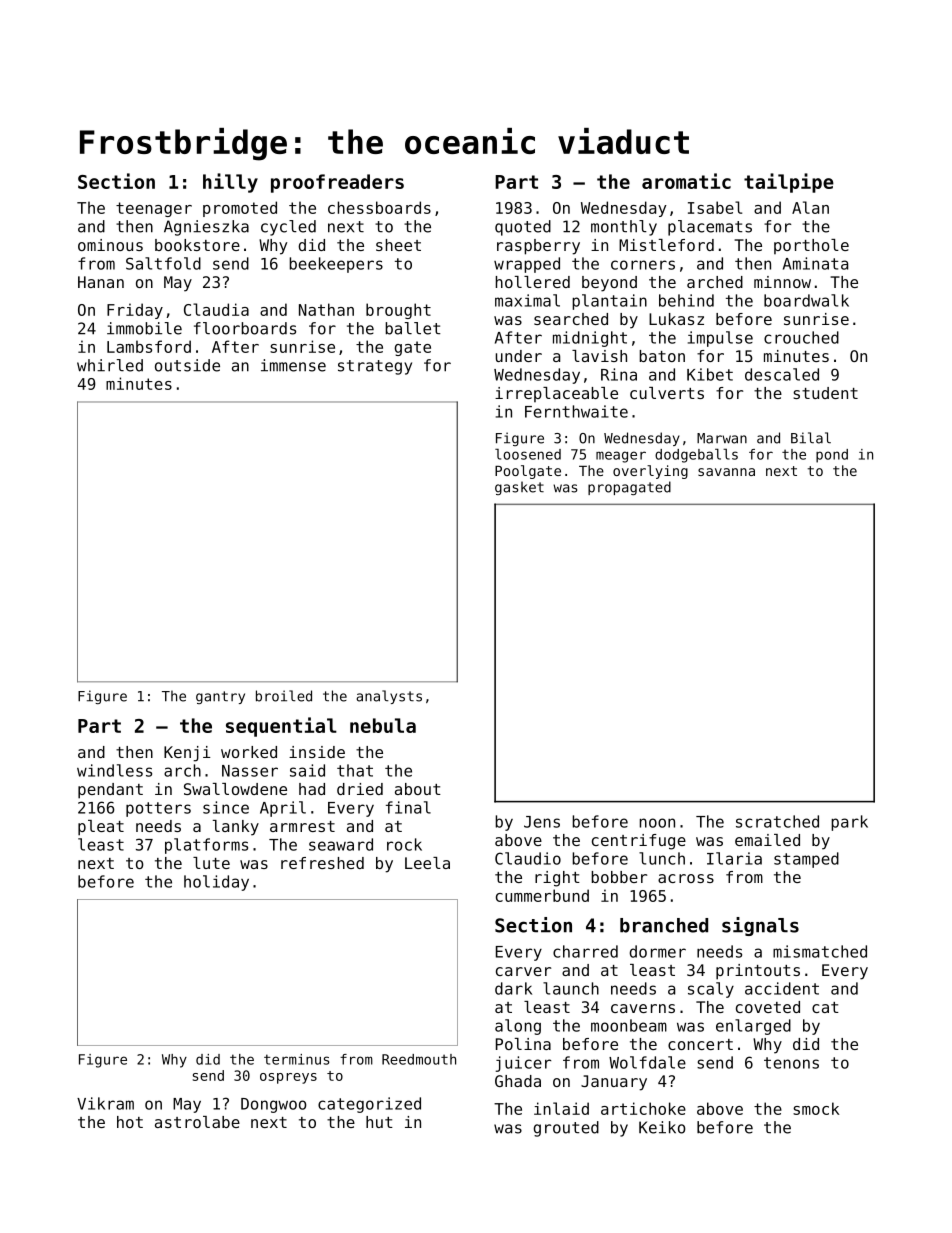 The image size is (952, 1233). Describe the element at coordinates (379, 207) in the image. I see `chessboards` at that location.
